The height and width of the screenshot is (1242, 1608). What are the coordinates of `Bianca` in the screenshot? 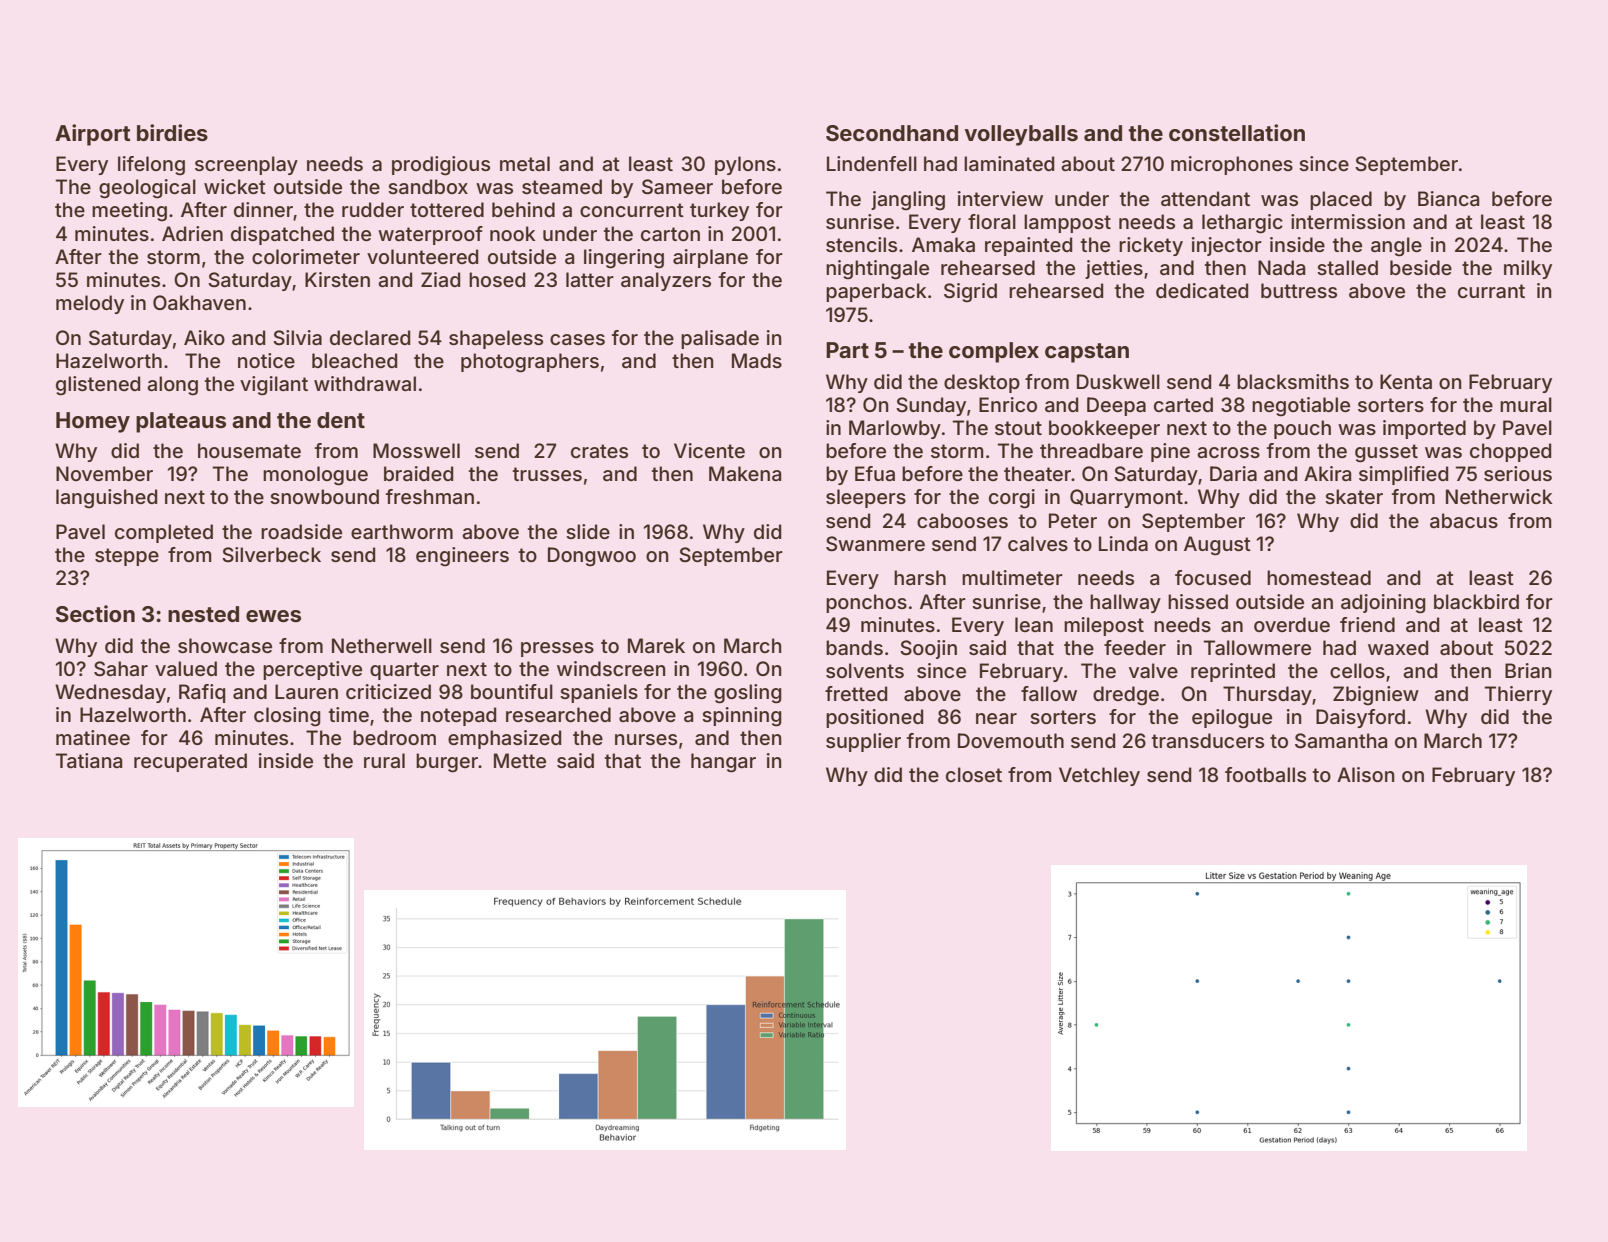 It's located at (1449, 198).
